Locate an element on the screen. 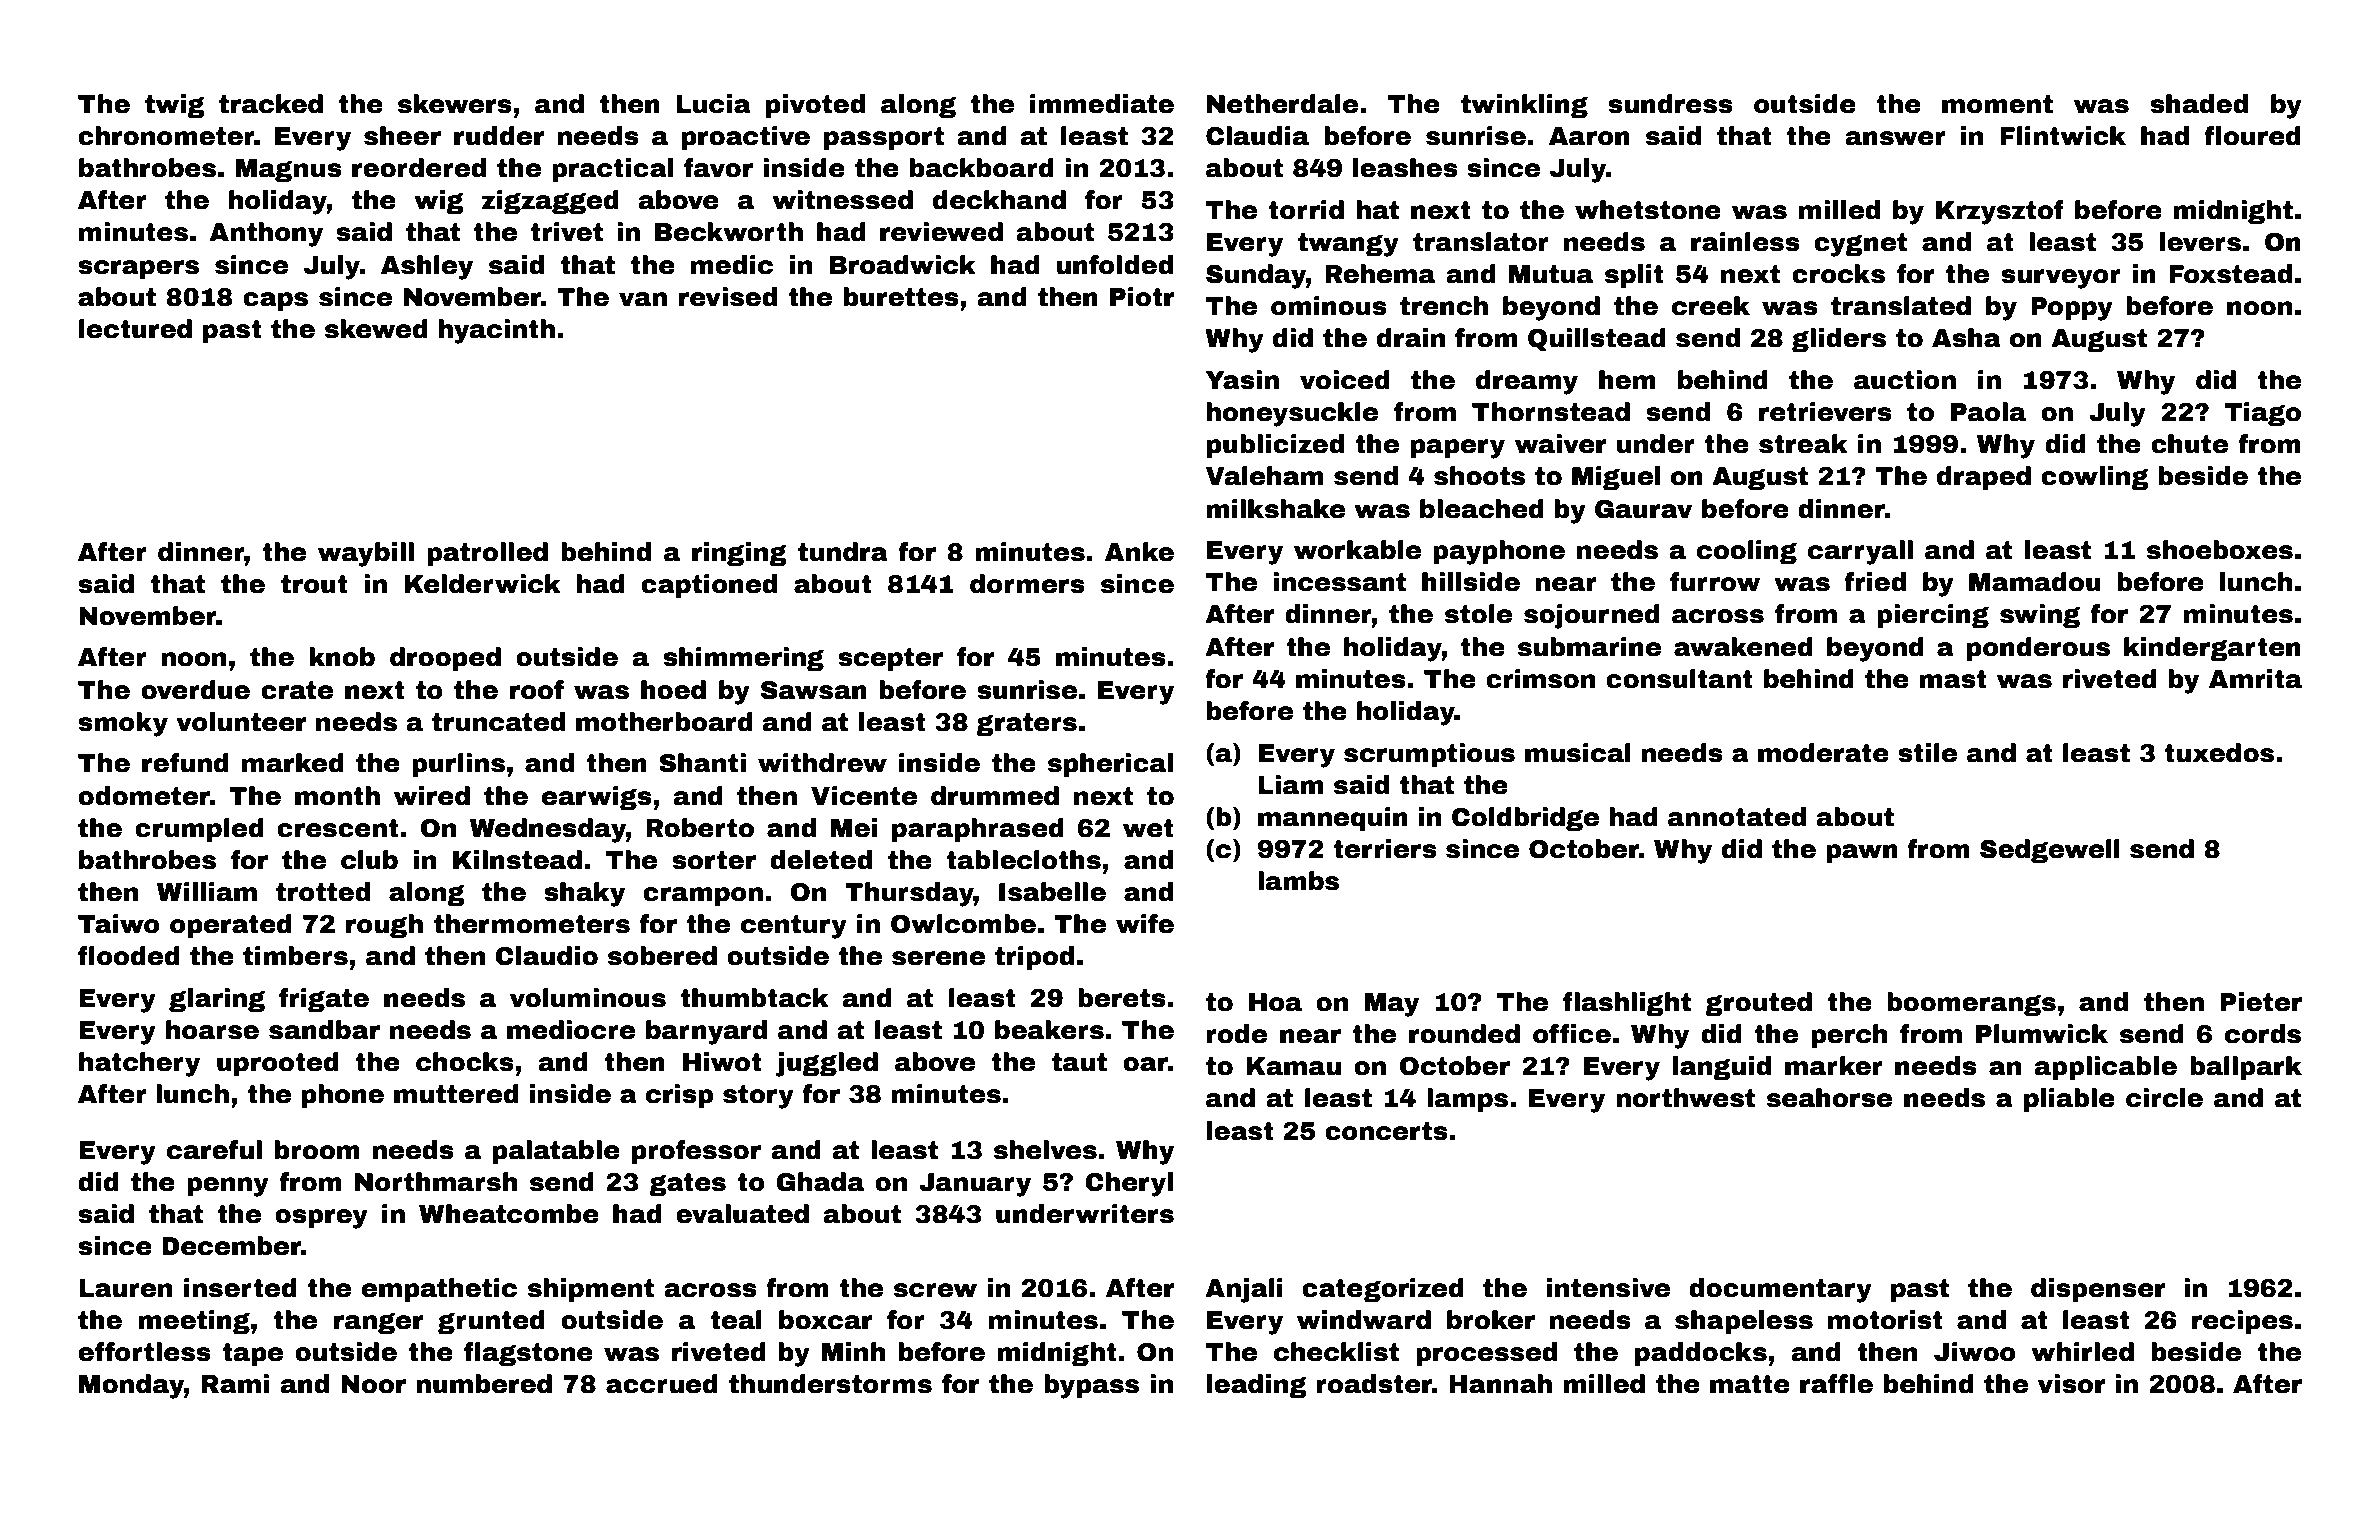  twig is located at coordinates (175, 106).
